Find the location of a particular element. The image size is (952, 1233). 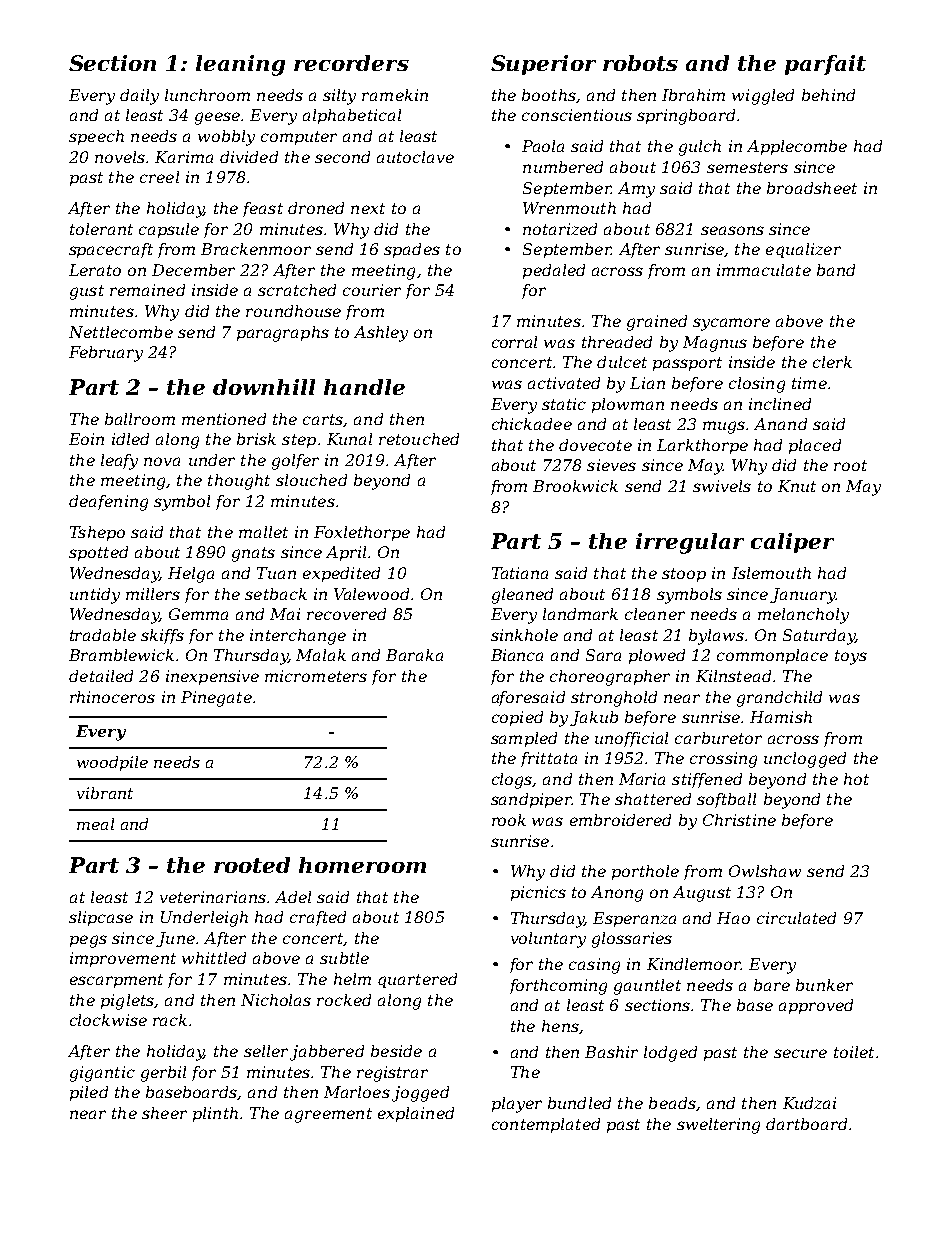

creel is located at coordinates (159, 177).
